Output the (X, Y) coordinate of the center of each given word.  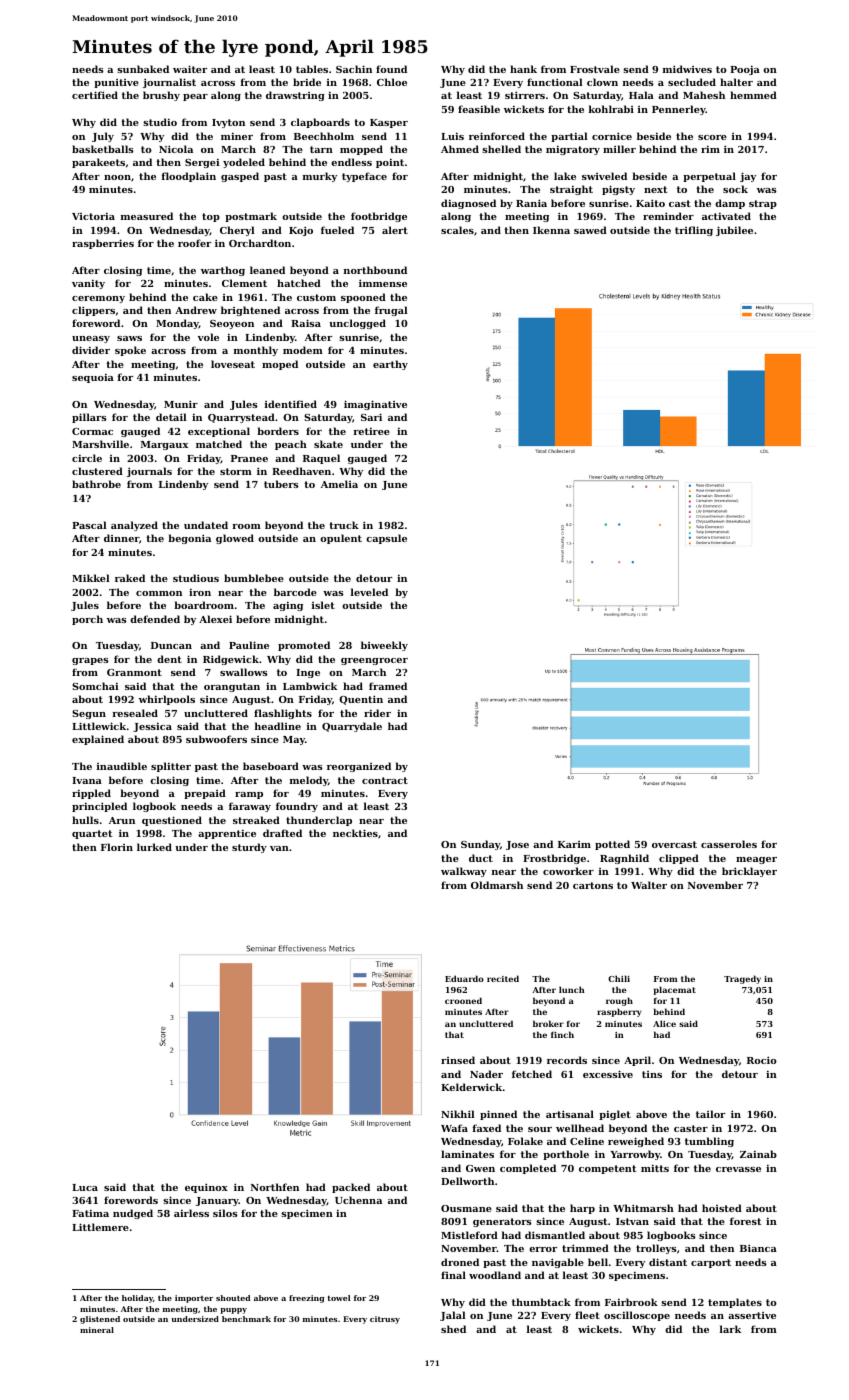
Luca (85, 1187)
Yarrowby (635, 1155)
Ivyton (228, 123)
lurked (154, 847)
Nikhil (458, 1114)
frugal (391, 311)
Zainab (758, 1154)
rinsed (458, 1060)
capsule (386, 539)
